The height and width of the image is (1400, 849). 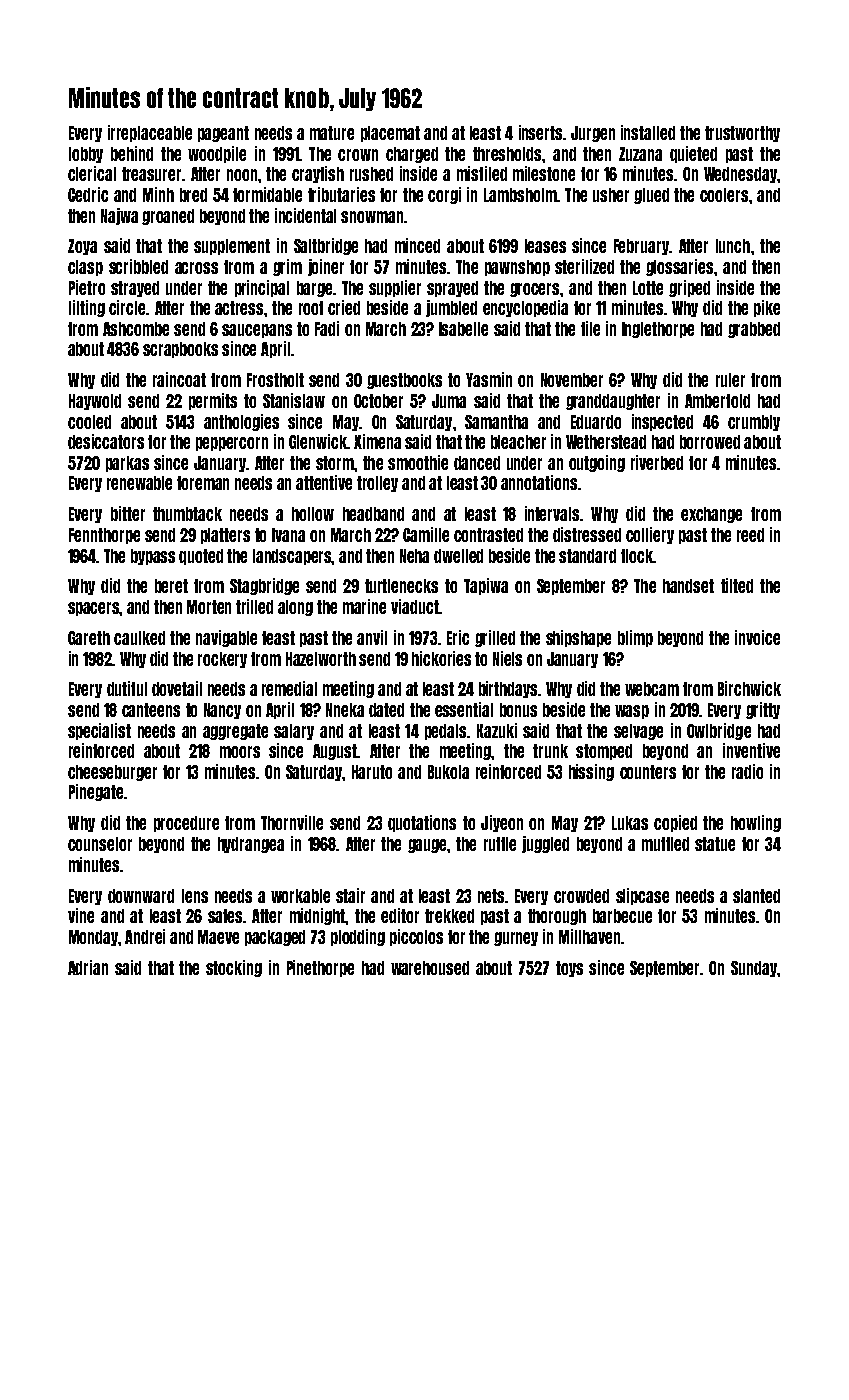 I want to click on wasp, so click(x=632, y=712).
